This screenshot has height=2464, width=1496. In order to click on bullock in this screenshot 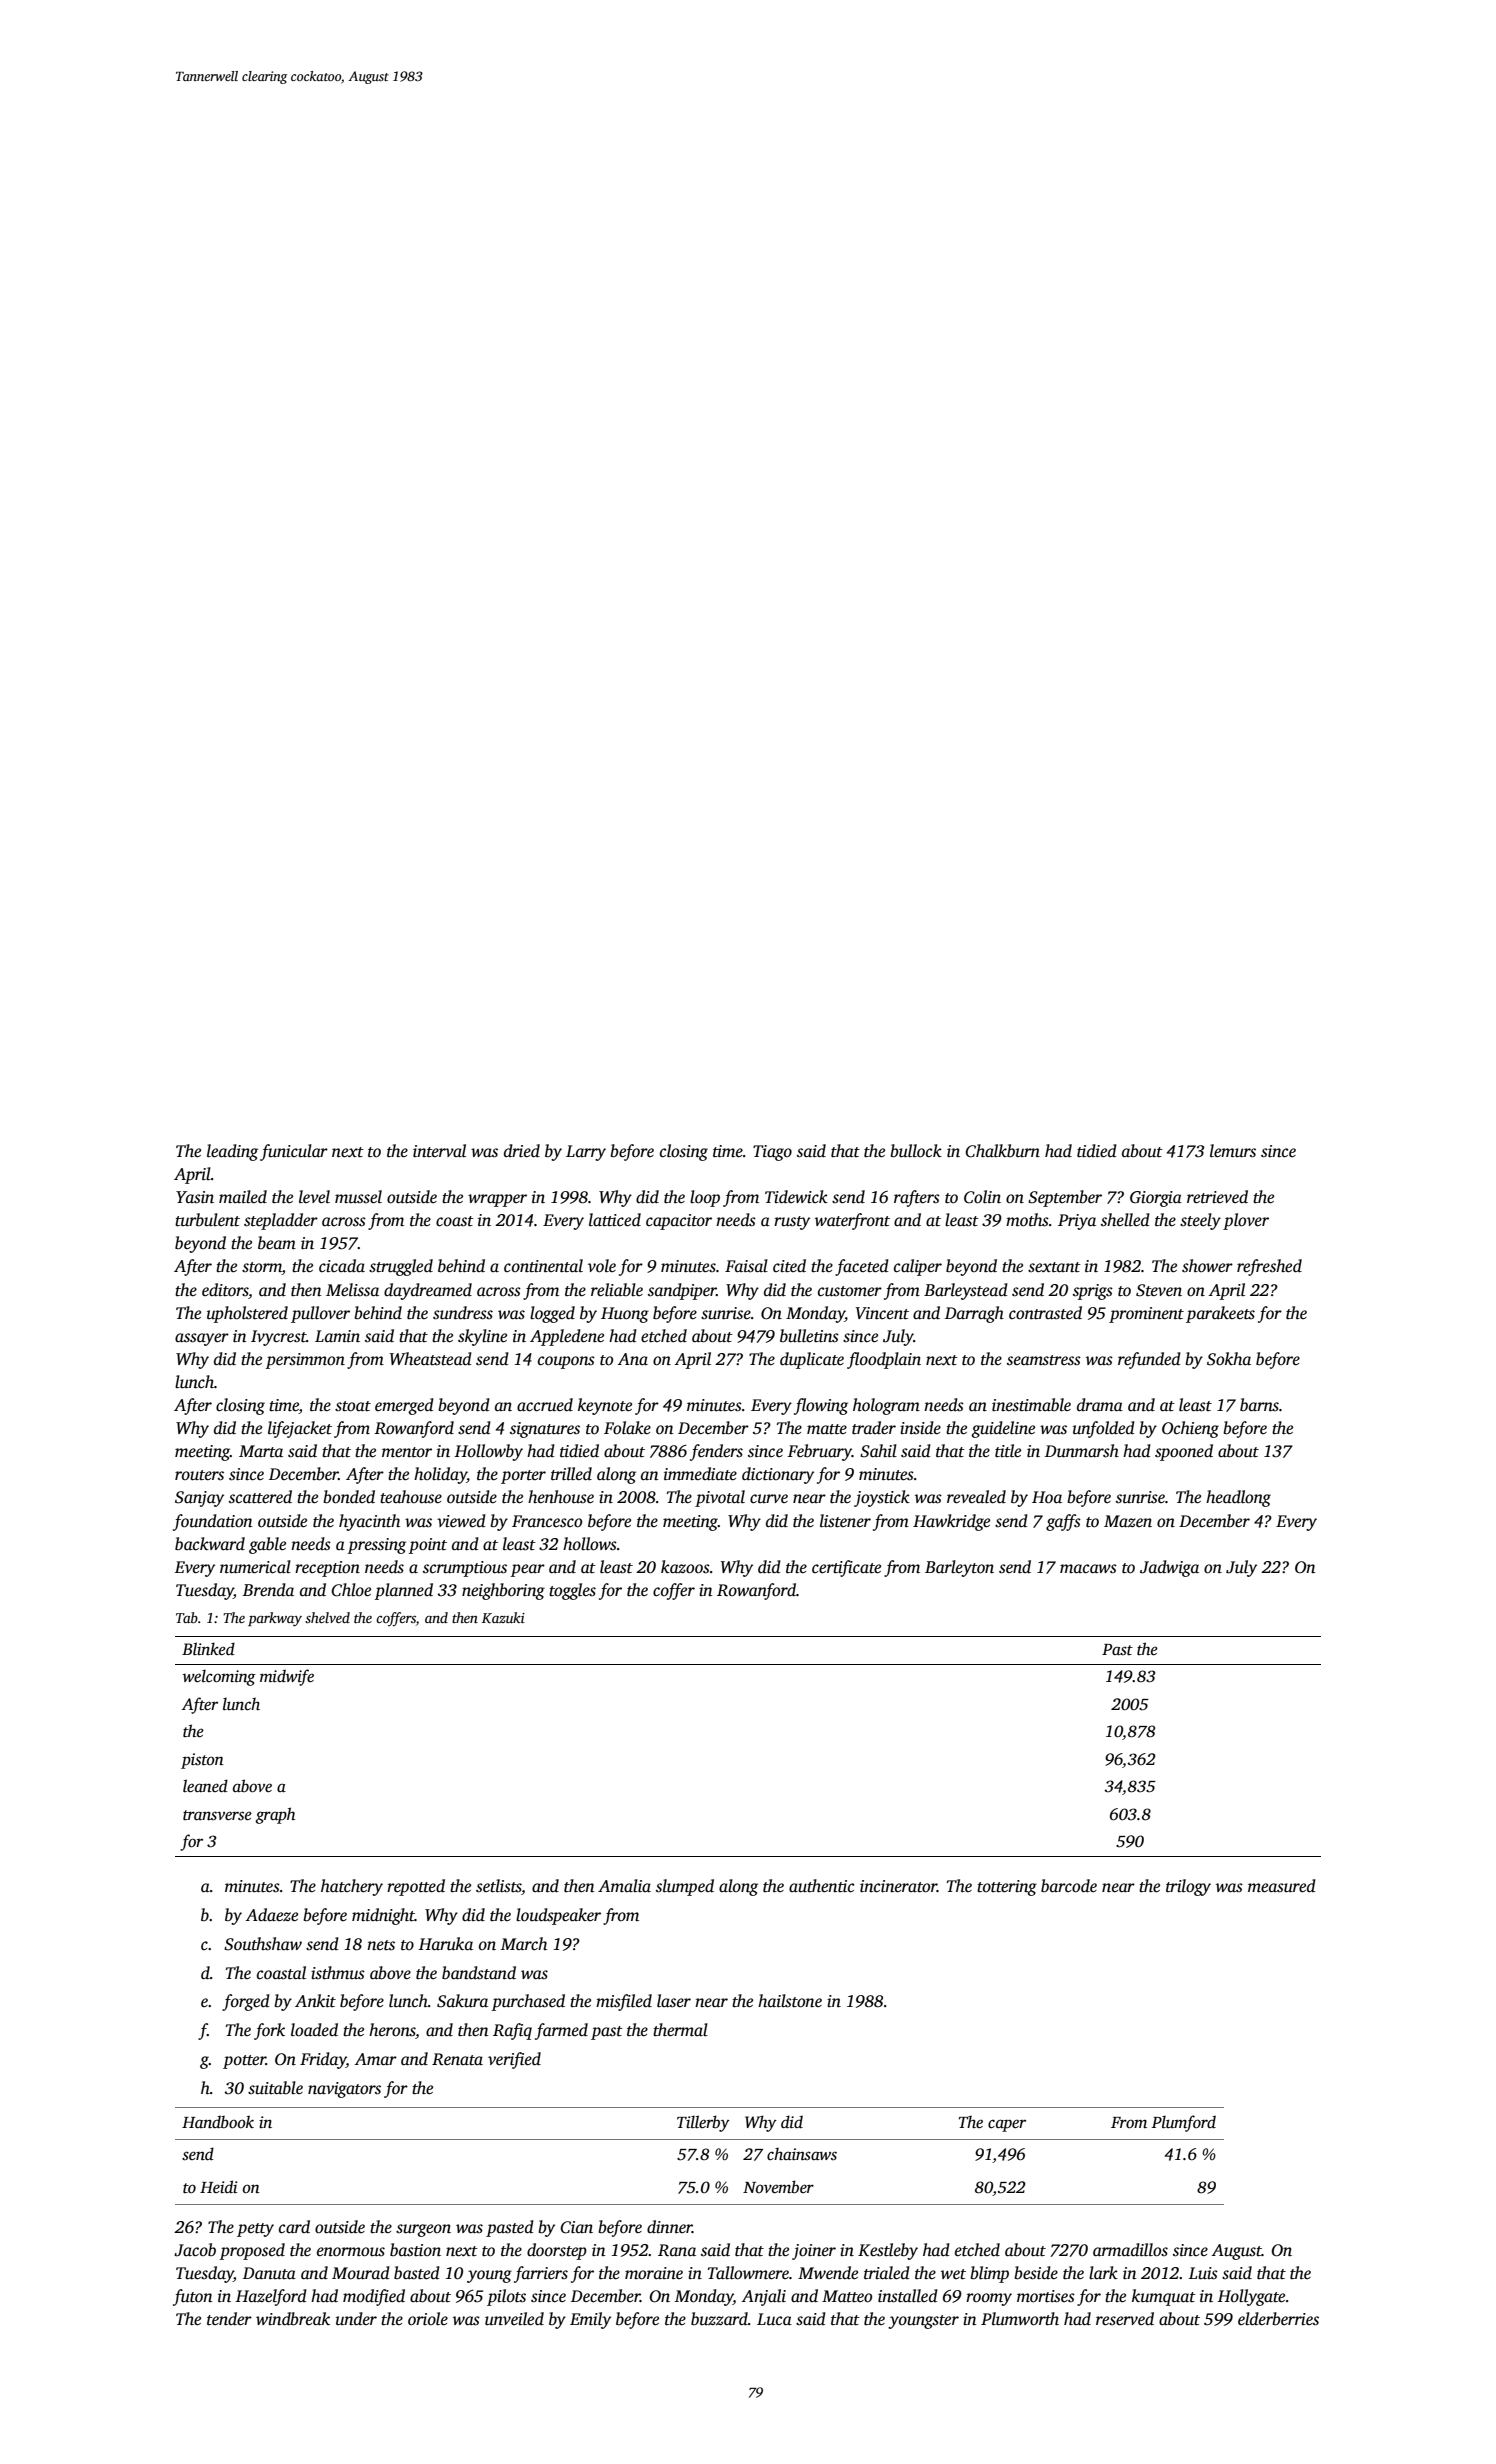, I will do `click(916, 1151)`.
